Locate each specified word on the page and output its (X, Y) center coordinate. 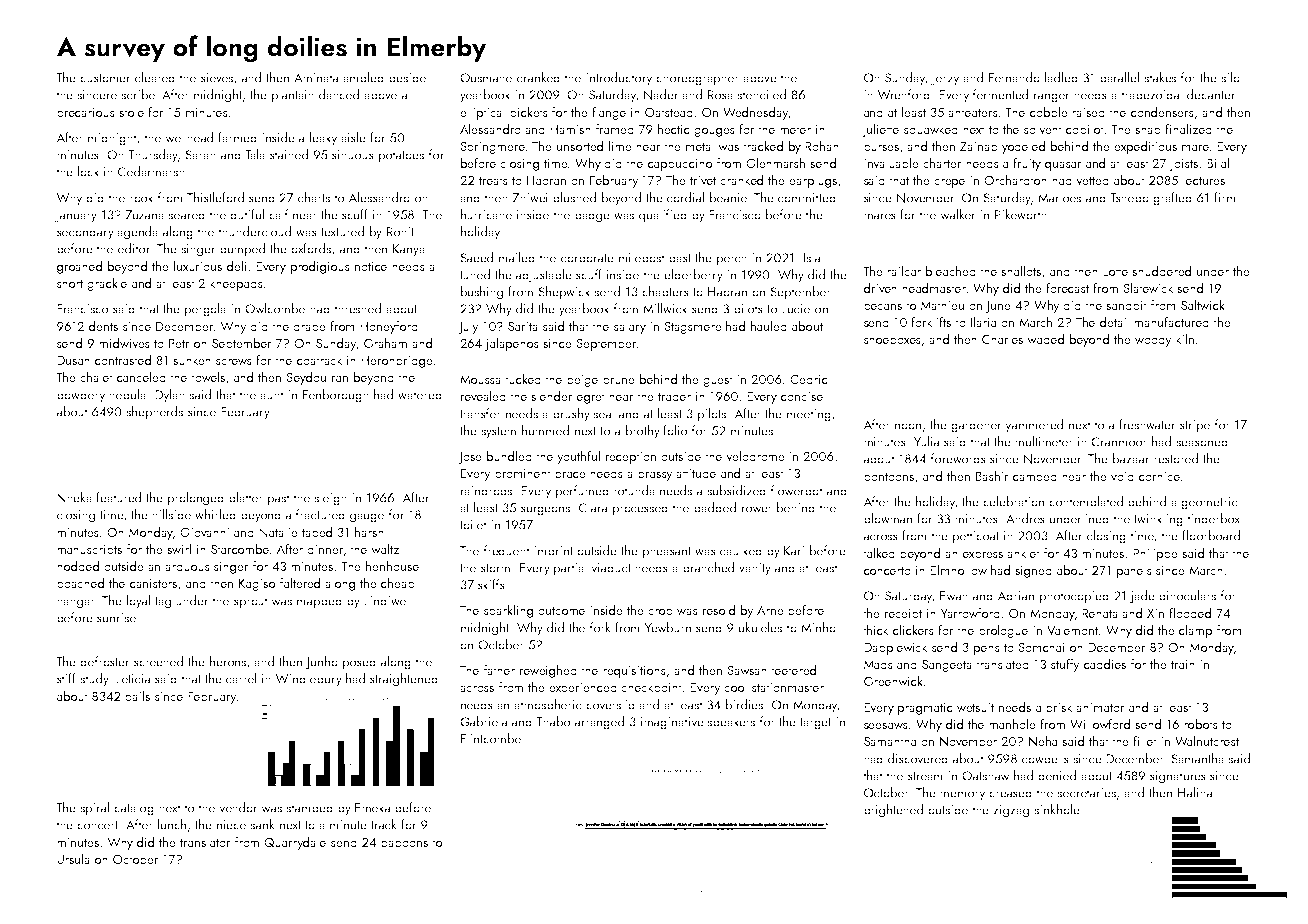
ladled (1061, 77)
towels (208, 377)
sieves (217, 78)
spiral (94, 809)
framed (615, 128)
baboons (404, 841)
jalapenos (512, 344)
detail (1114, 321)
